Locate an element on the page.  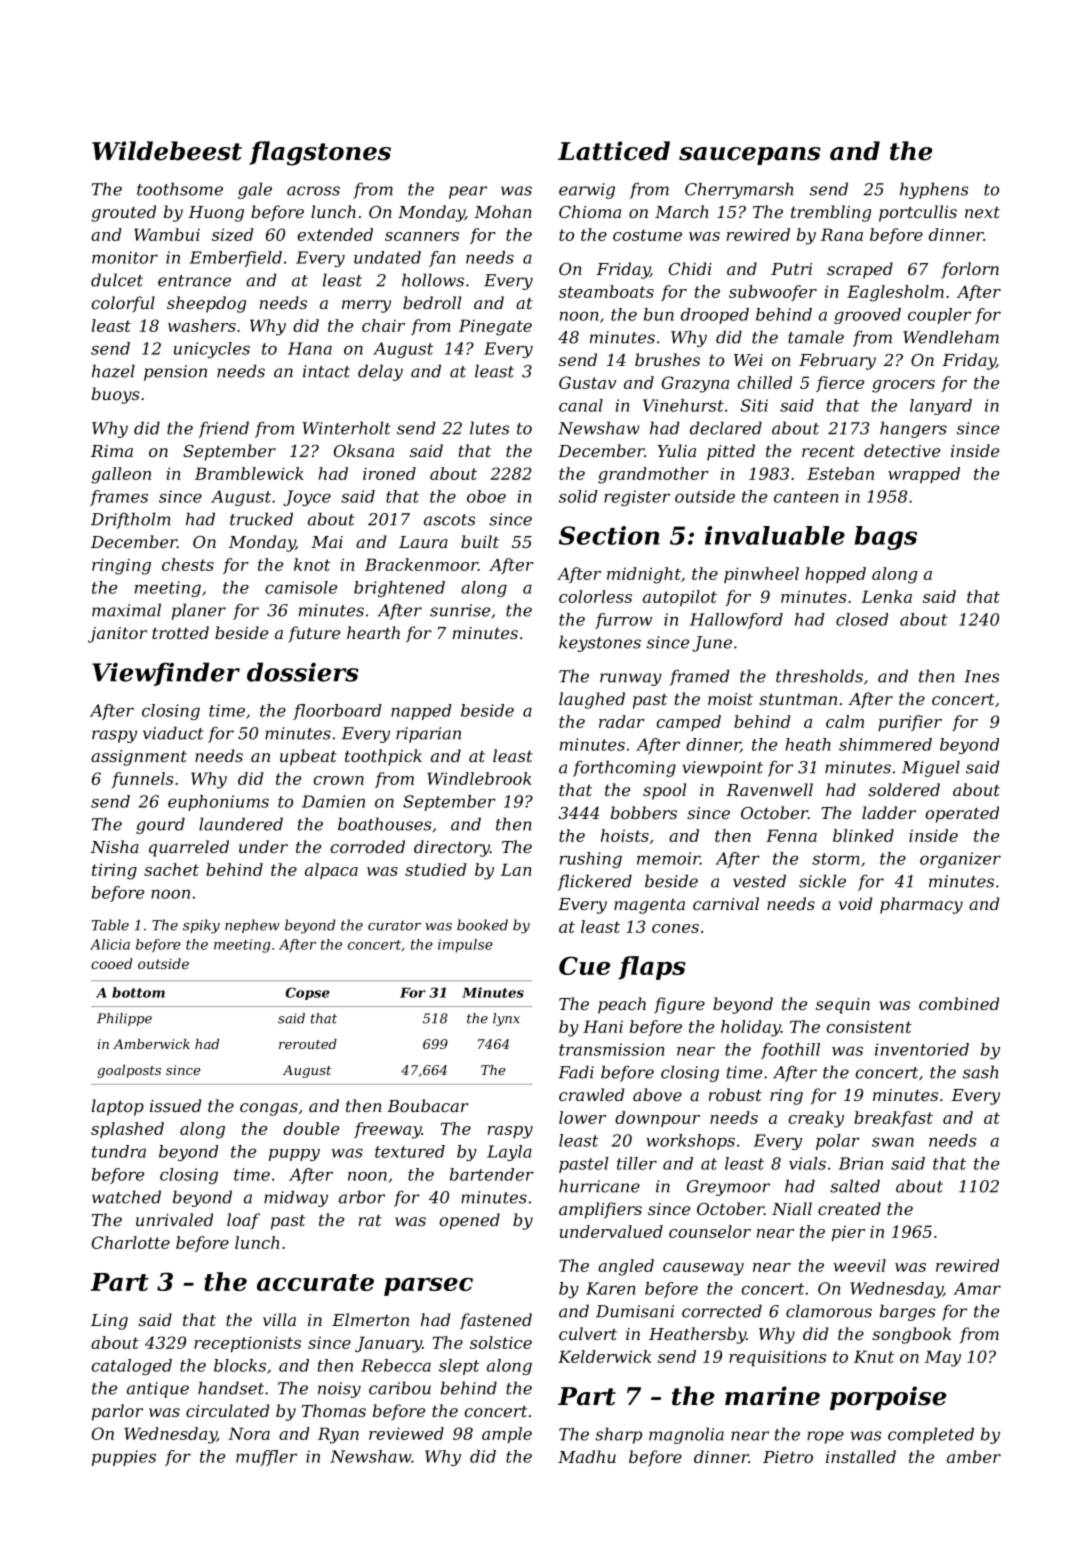
cataloged is located at coordinates (131, 1367).
